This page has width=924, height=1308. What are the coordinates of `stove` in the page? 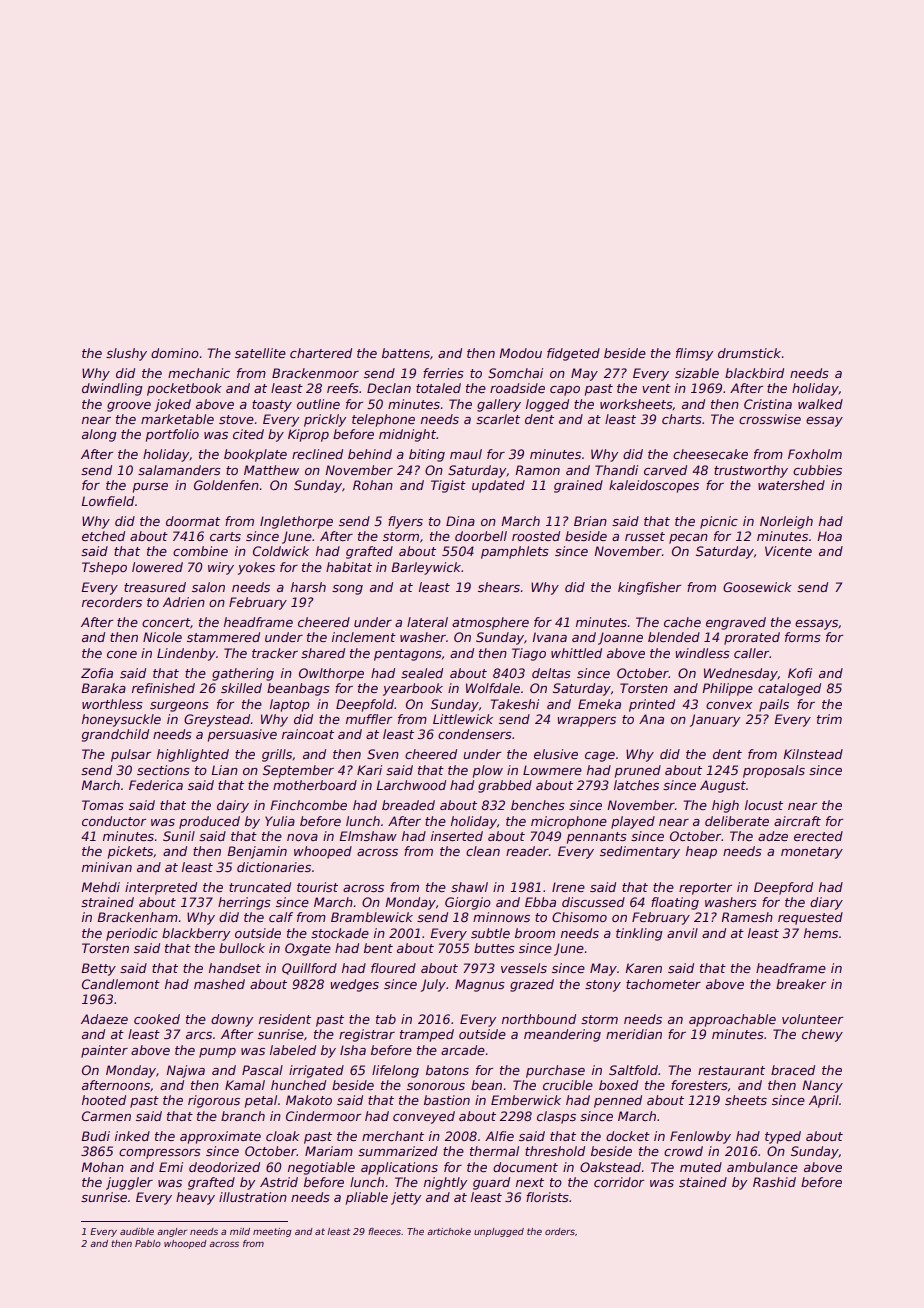 It's located at (236, 419).
